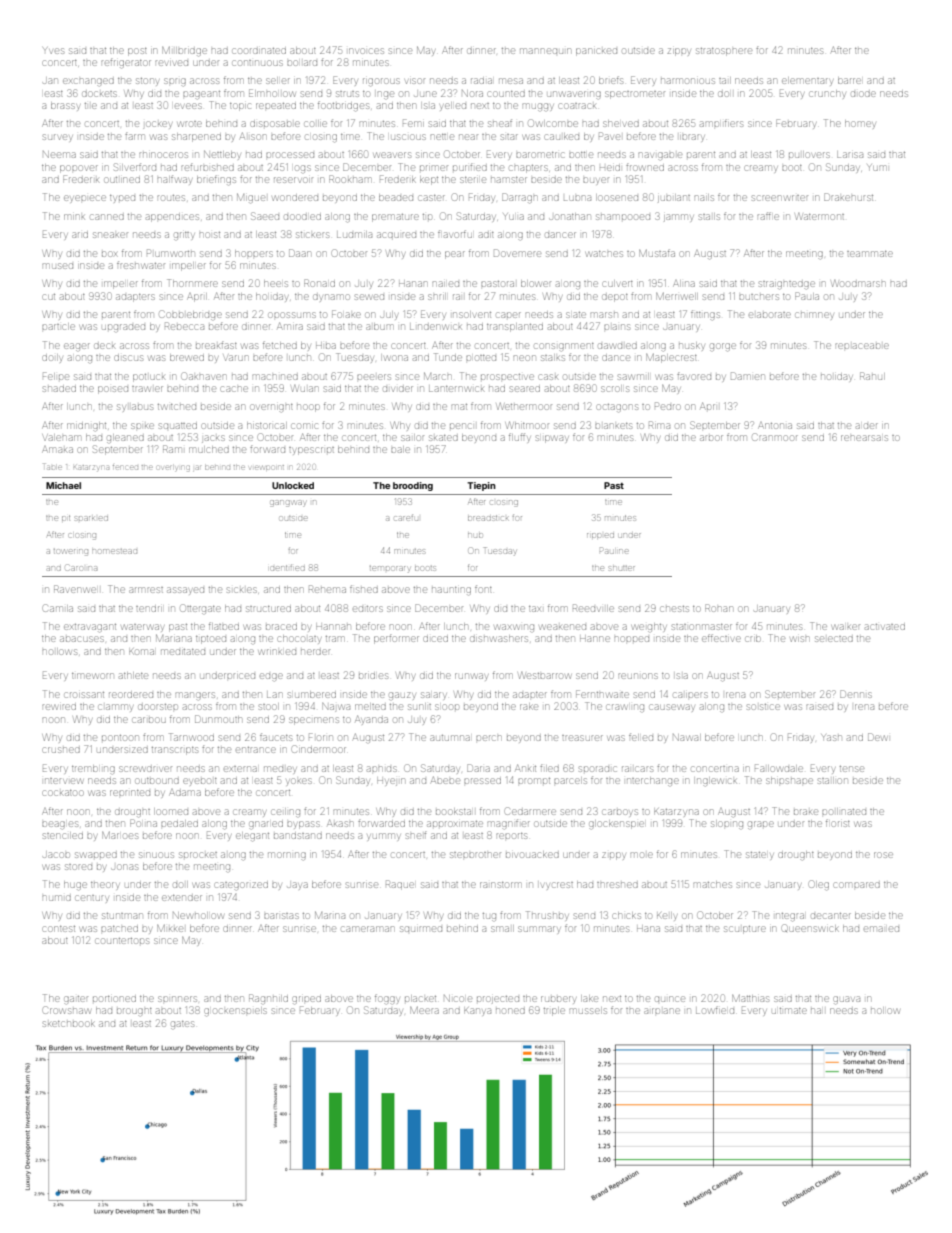 The width and height of the screenshot is (952, 1233). I want to click on Larisa, so click(850, 155).
